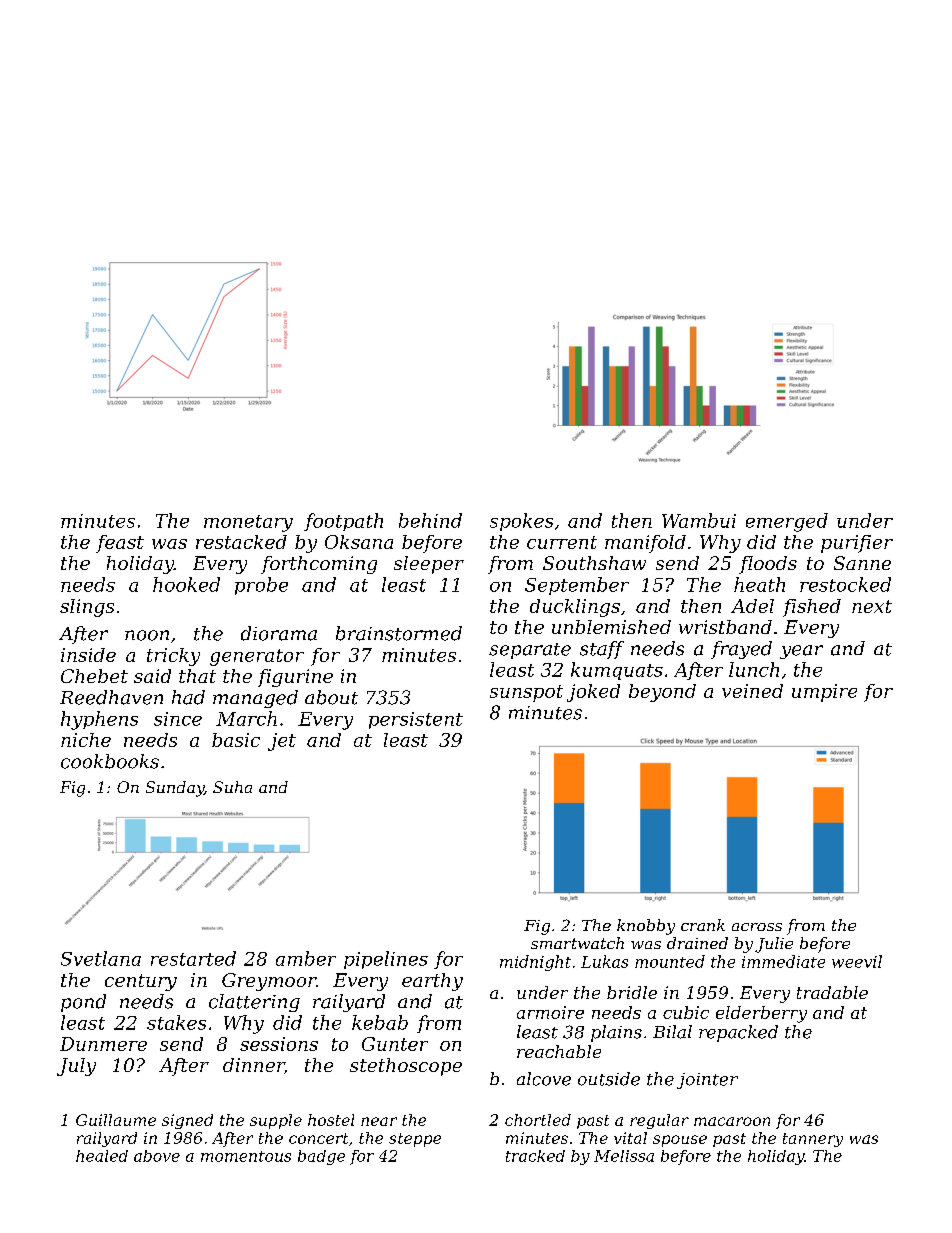  What do you see at coordinates (110, 761) in the screenshot?
I see `cookbooks` at bounding box center [110, 761].
